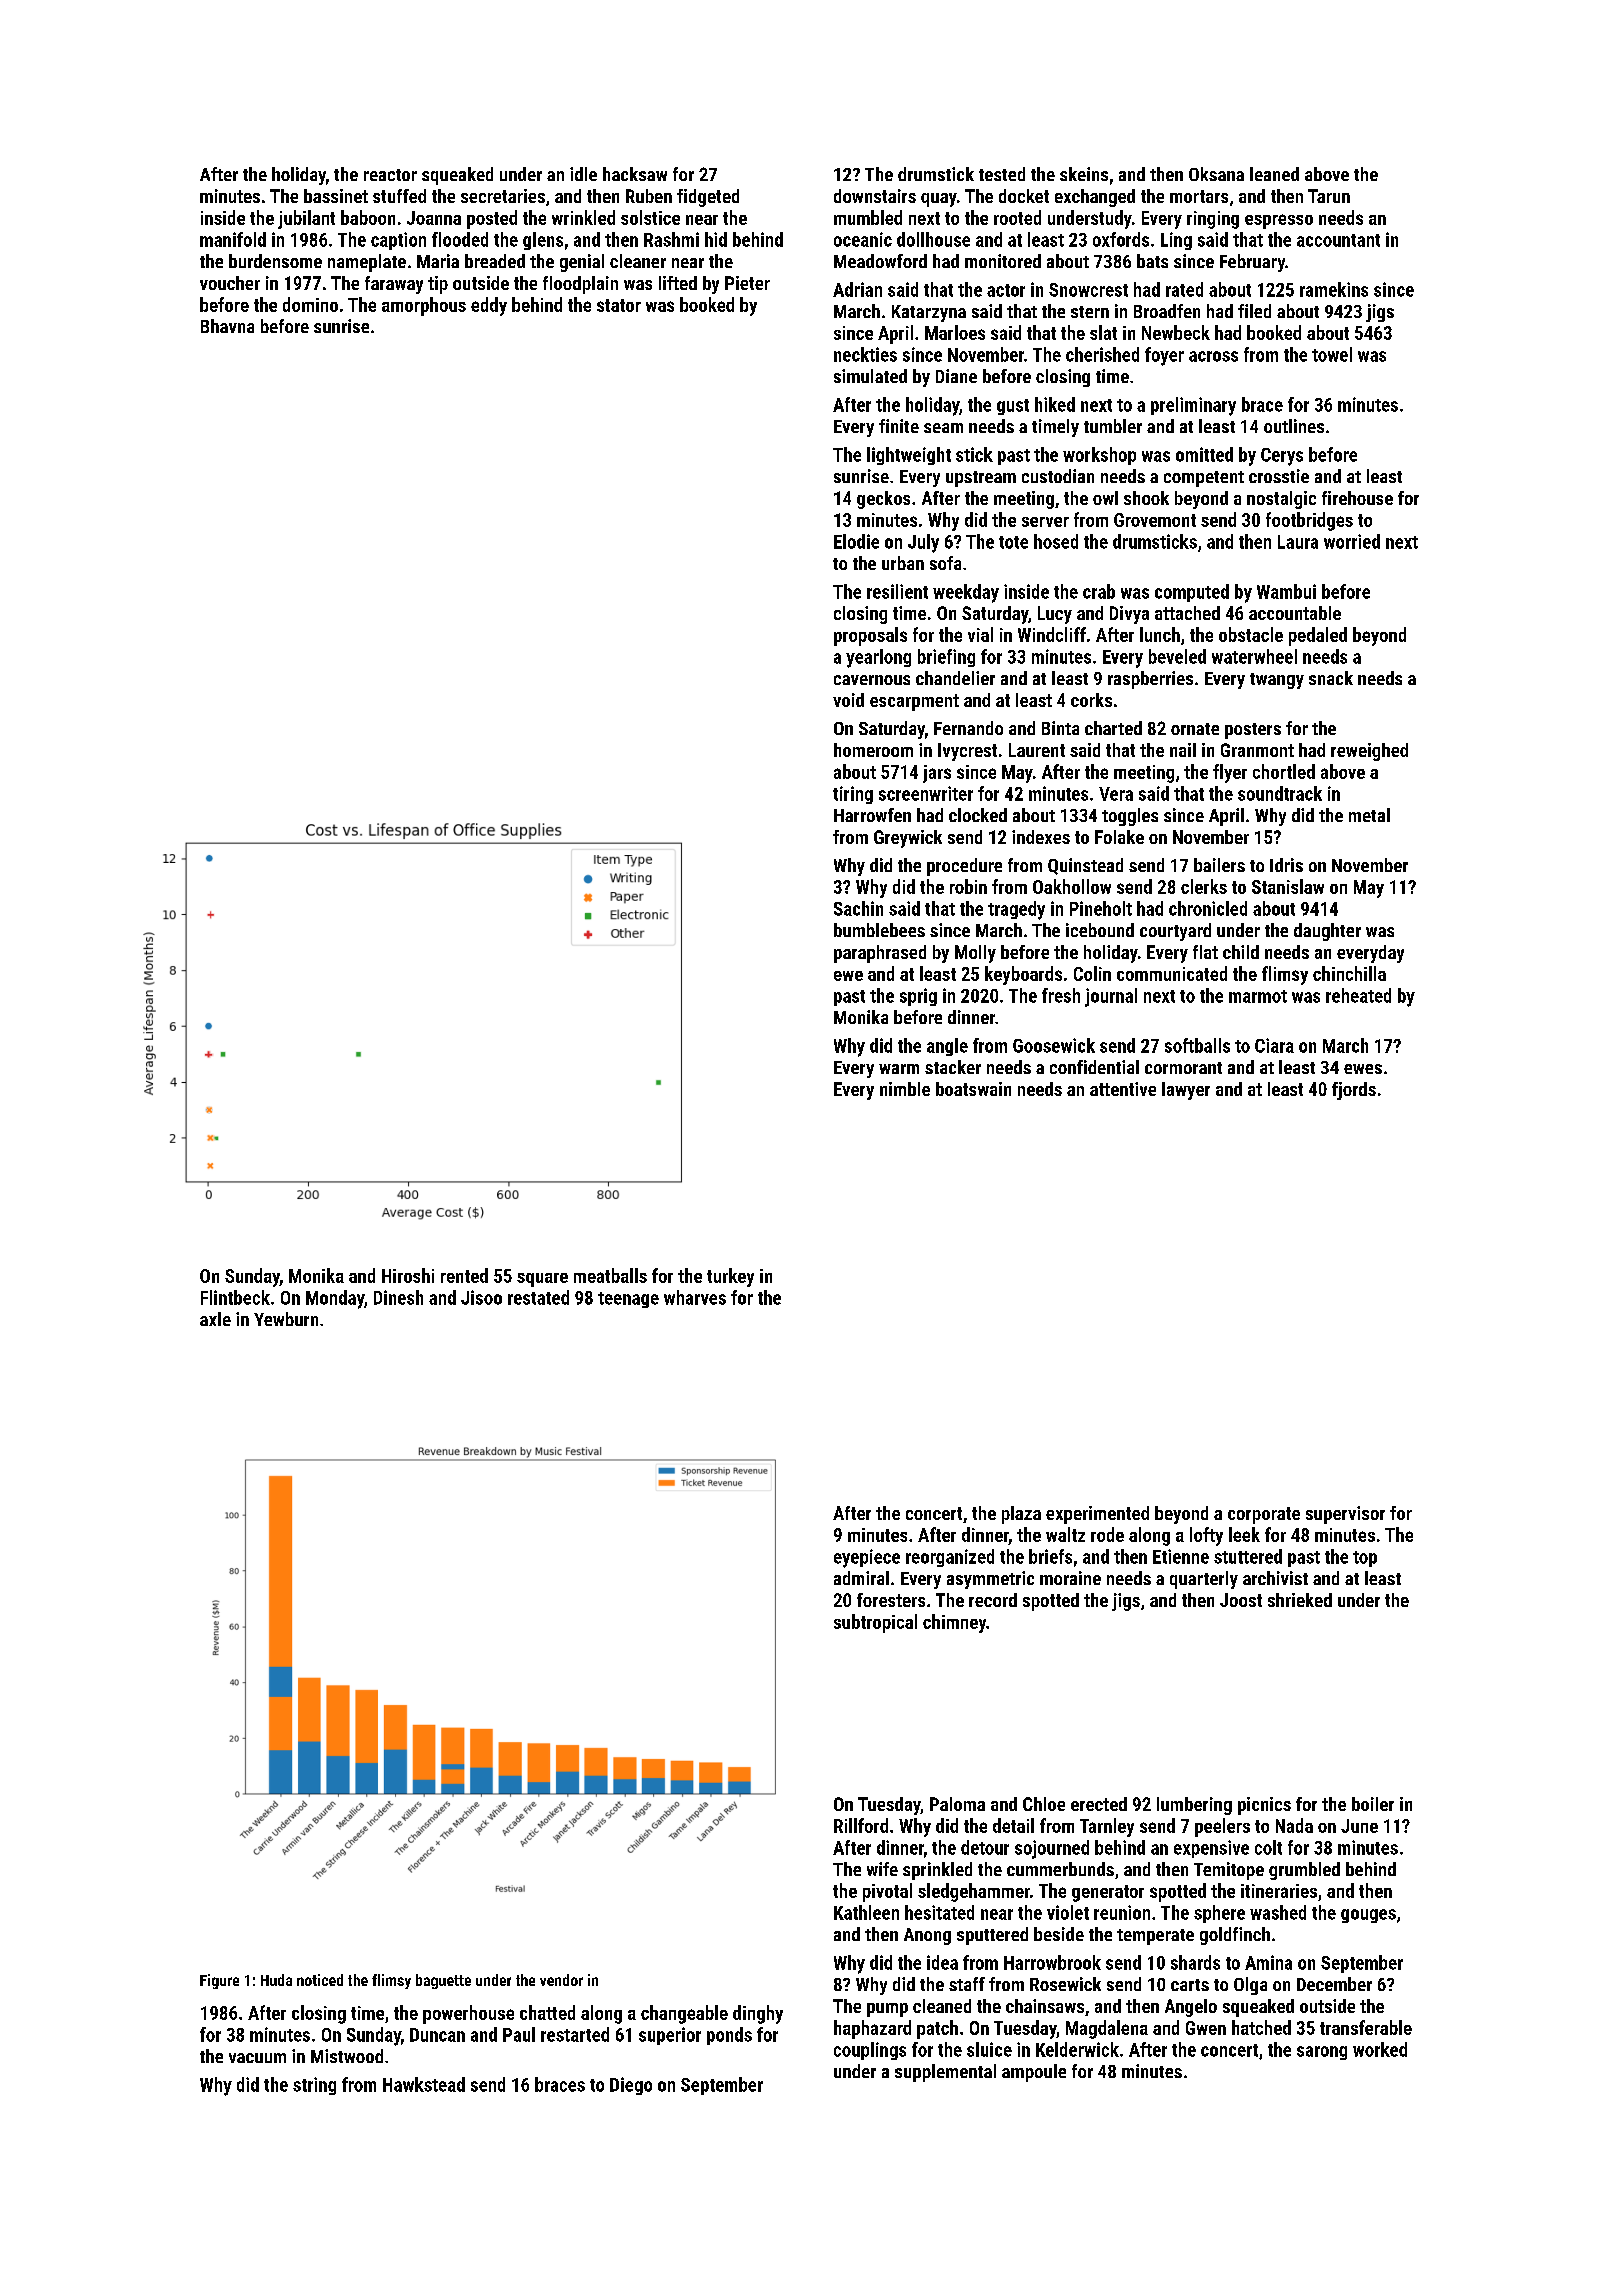 The height and width of the screenshot is (2292, 1620). I want to click on Tarun, so click(1329, 196).
